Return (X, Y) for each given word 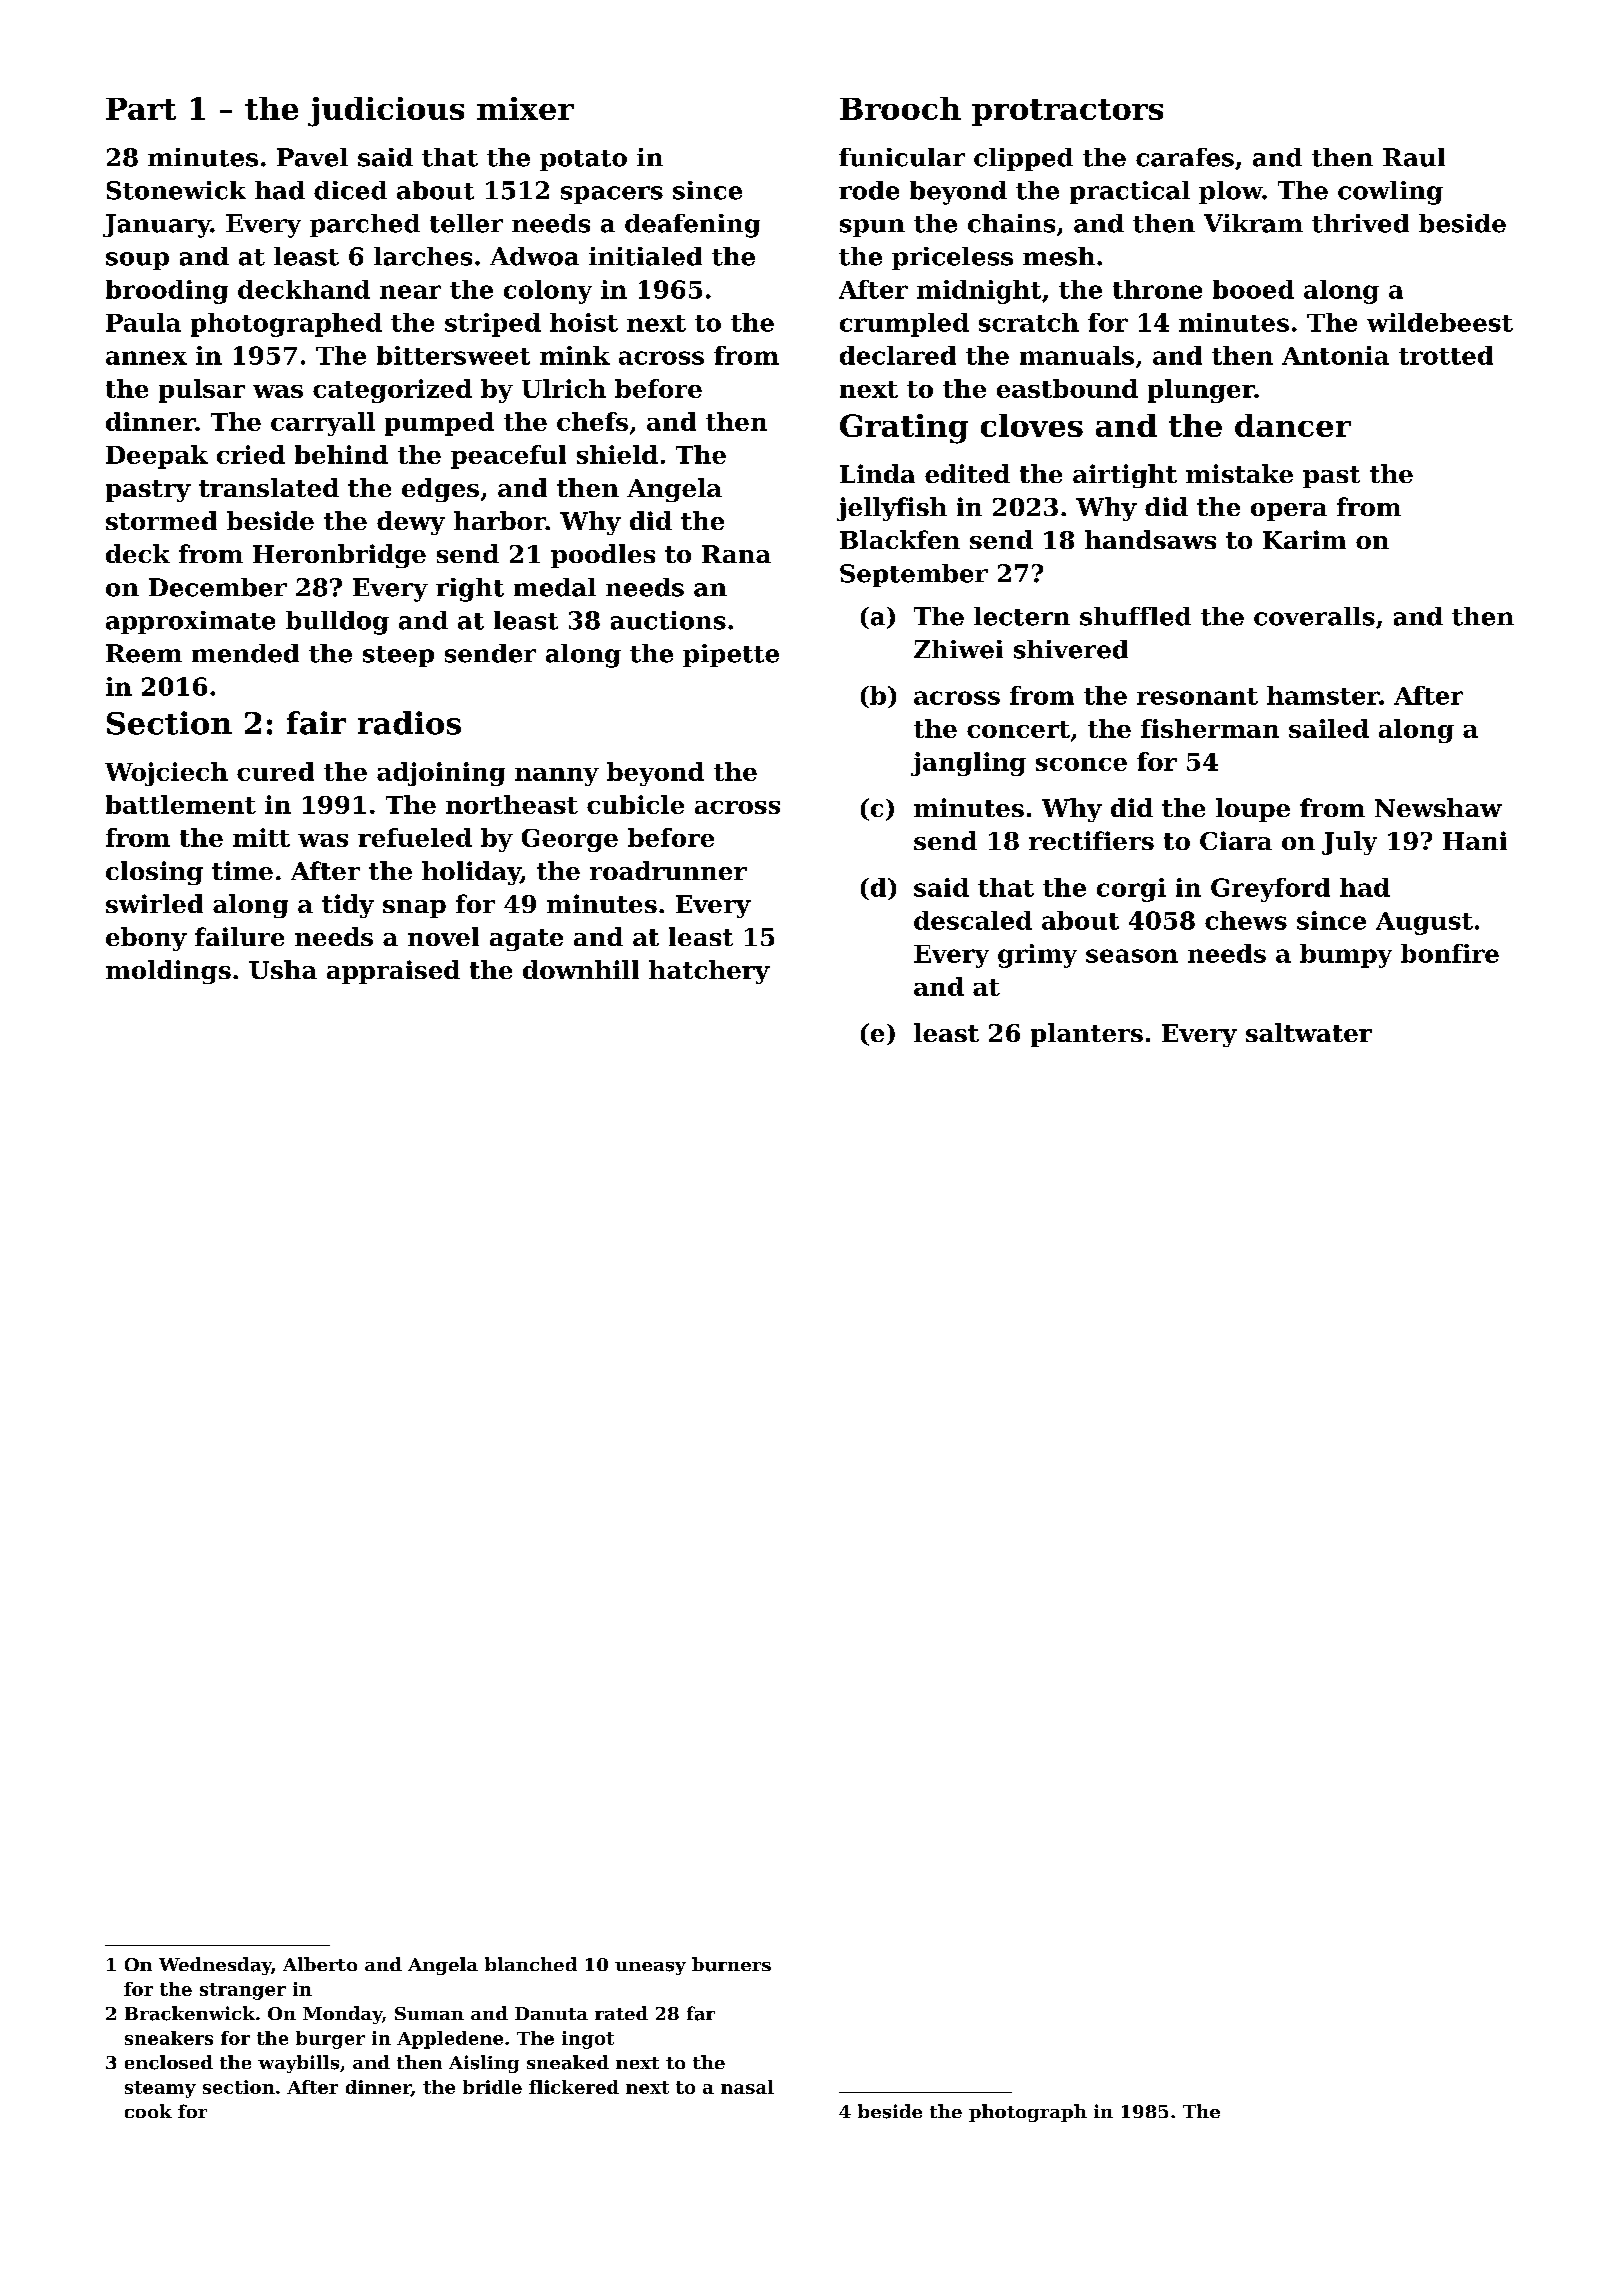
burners (731, 1964)
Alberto (320, 1964)
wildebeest (1440, 322)
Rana (736, 554)
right (470, 590)
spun (872, 228)
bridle (492, 2087)
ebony (146, 939)
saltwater (1309, 1032)
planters (1087, 1035)
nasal (747, 2087)
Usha (283, 969)
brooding (167, 292)
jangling (968, 764)
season (1132, 956)
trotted (1446, 355)
